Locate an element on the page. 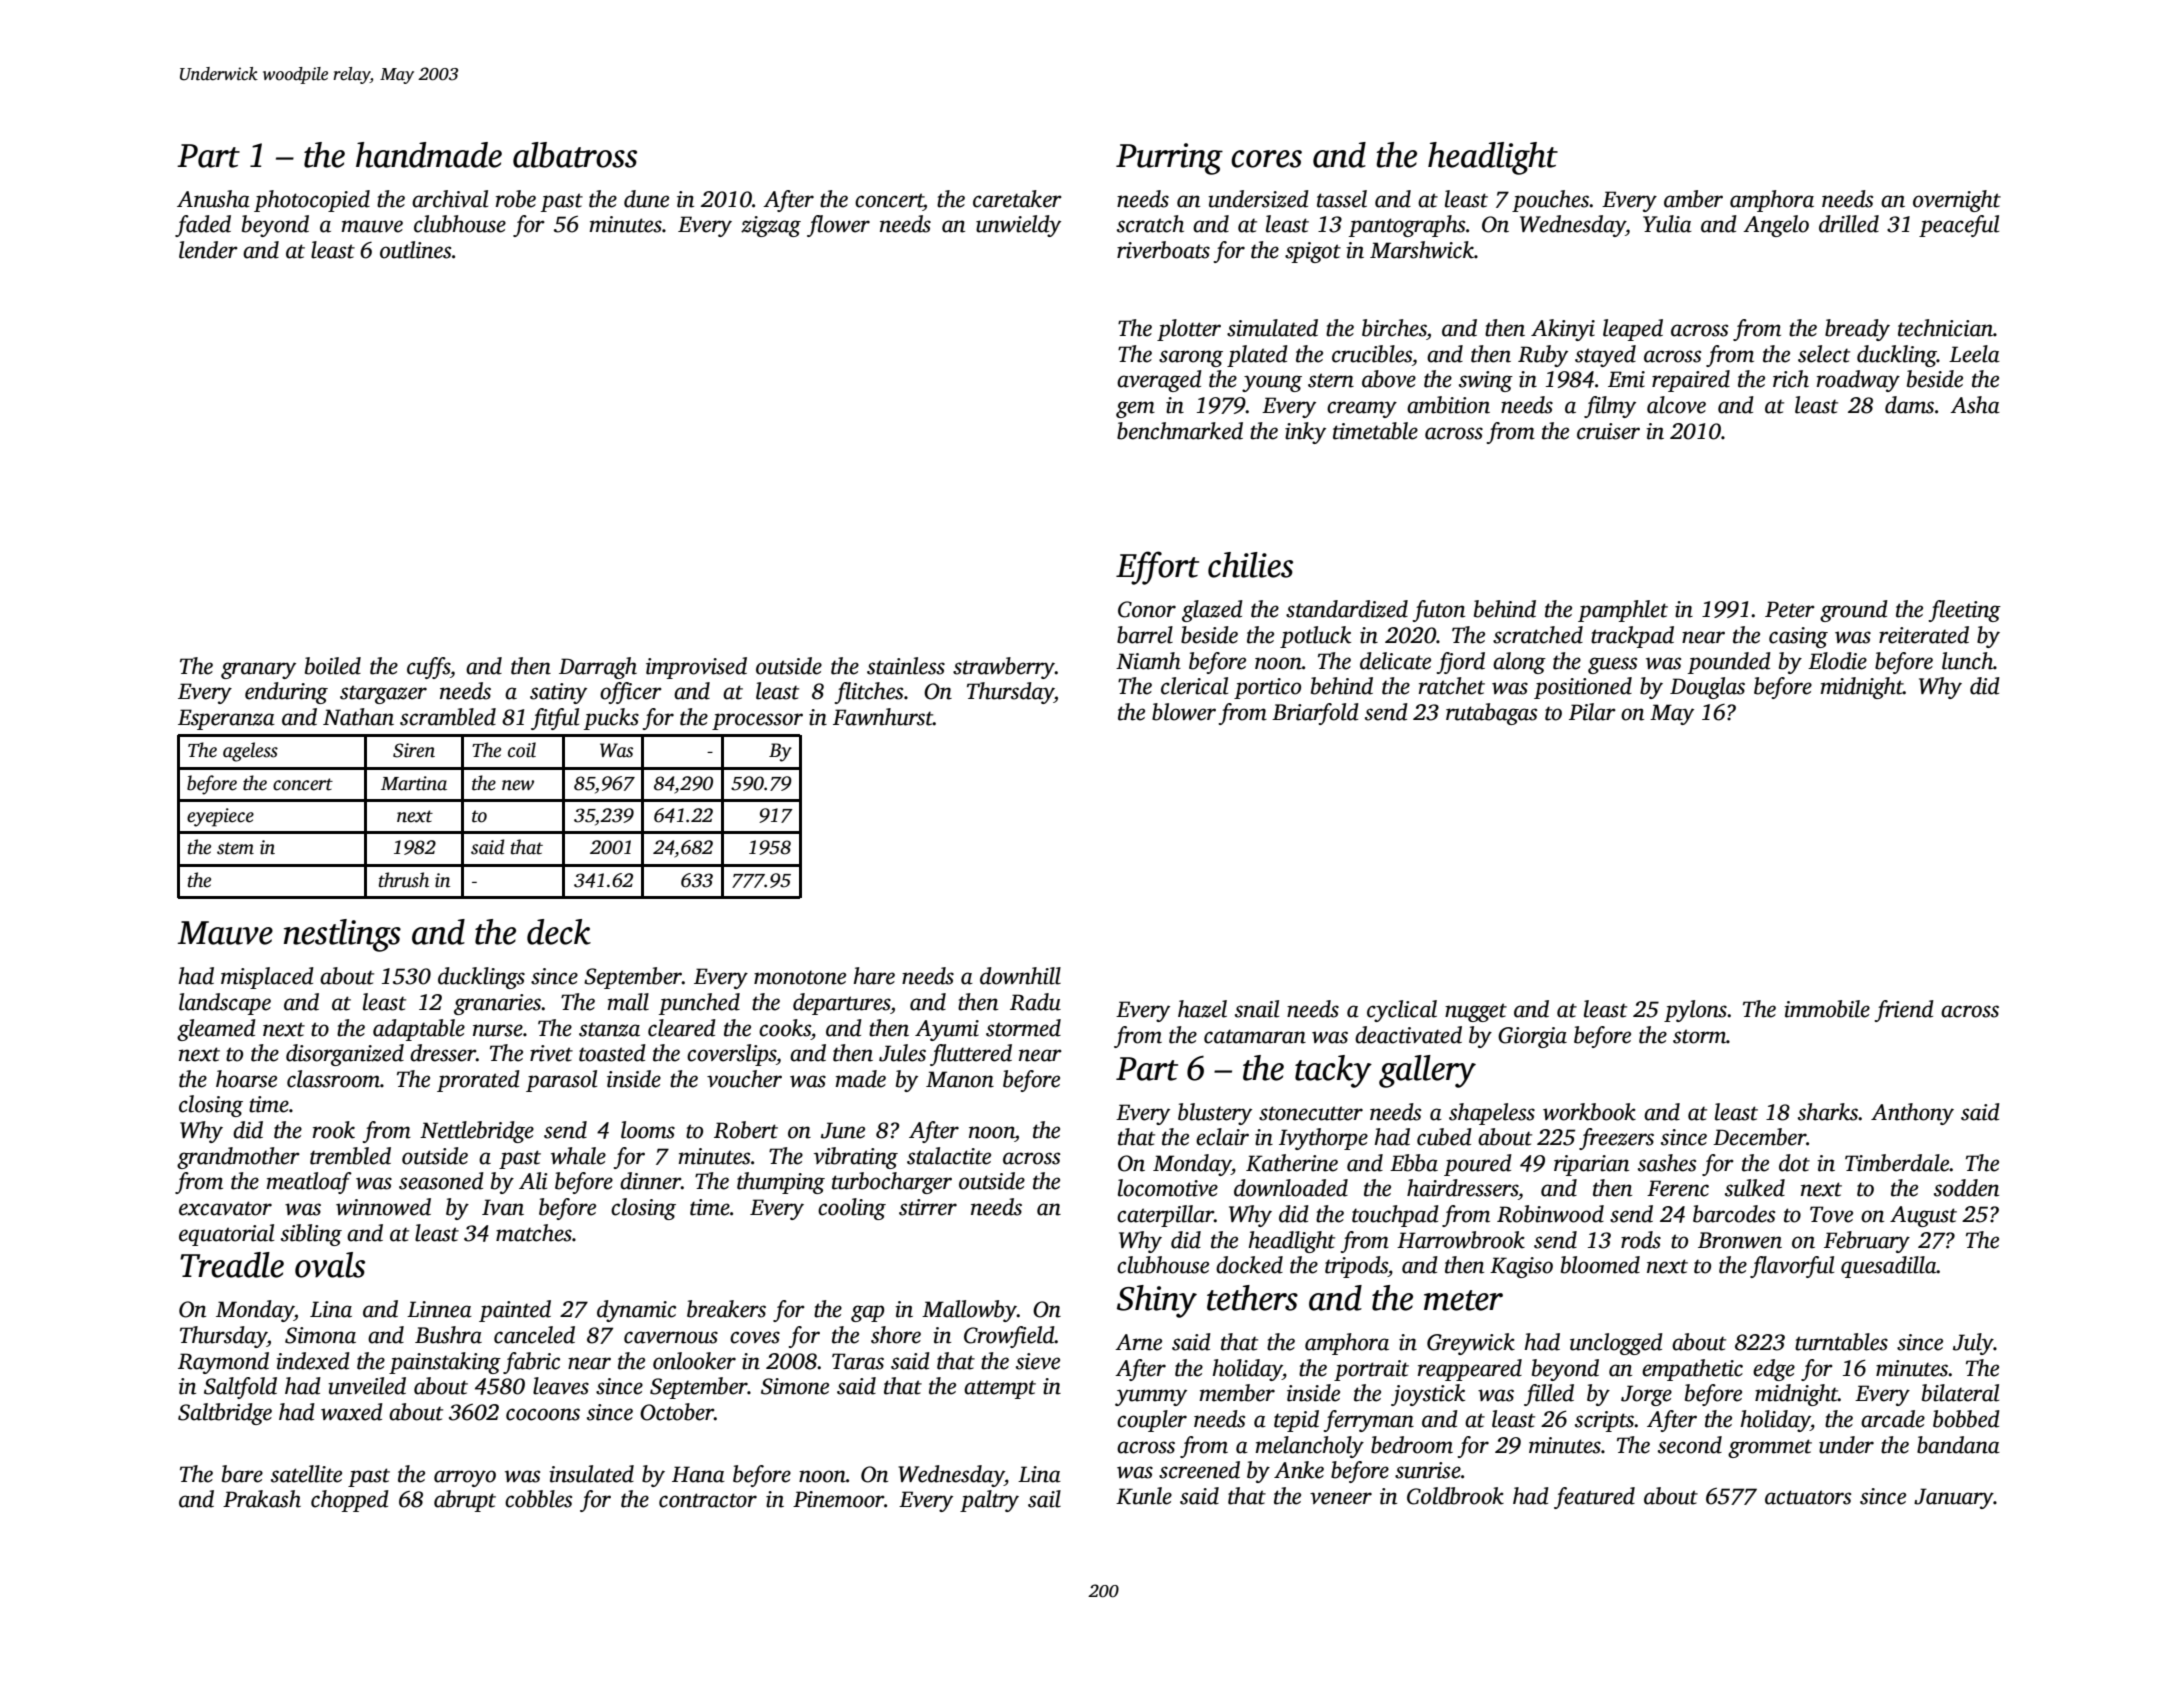 The width and height of the page is (2178, 1683). Fawnhurst is located at coordinates (883, 717).
